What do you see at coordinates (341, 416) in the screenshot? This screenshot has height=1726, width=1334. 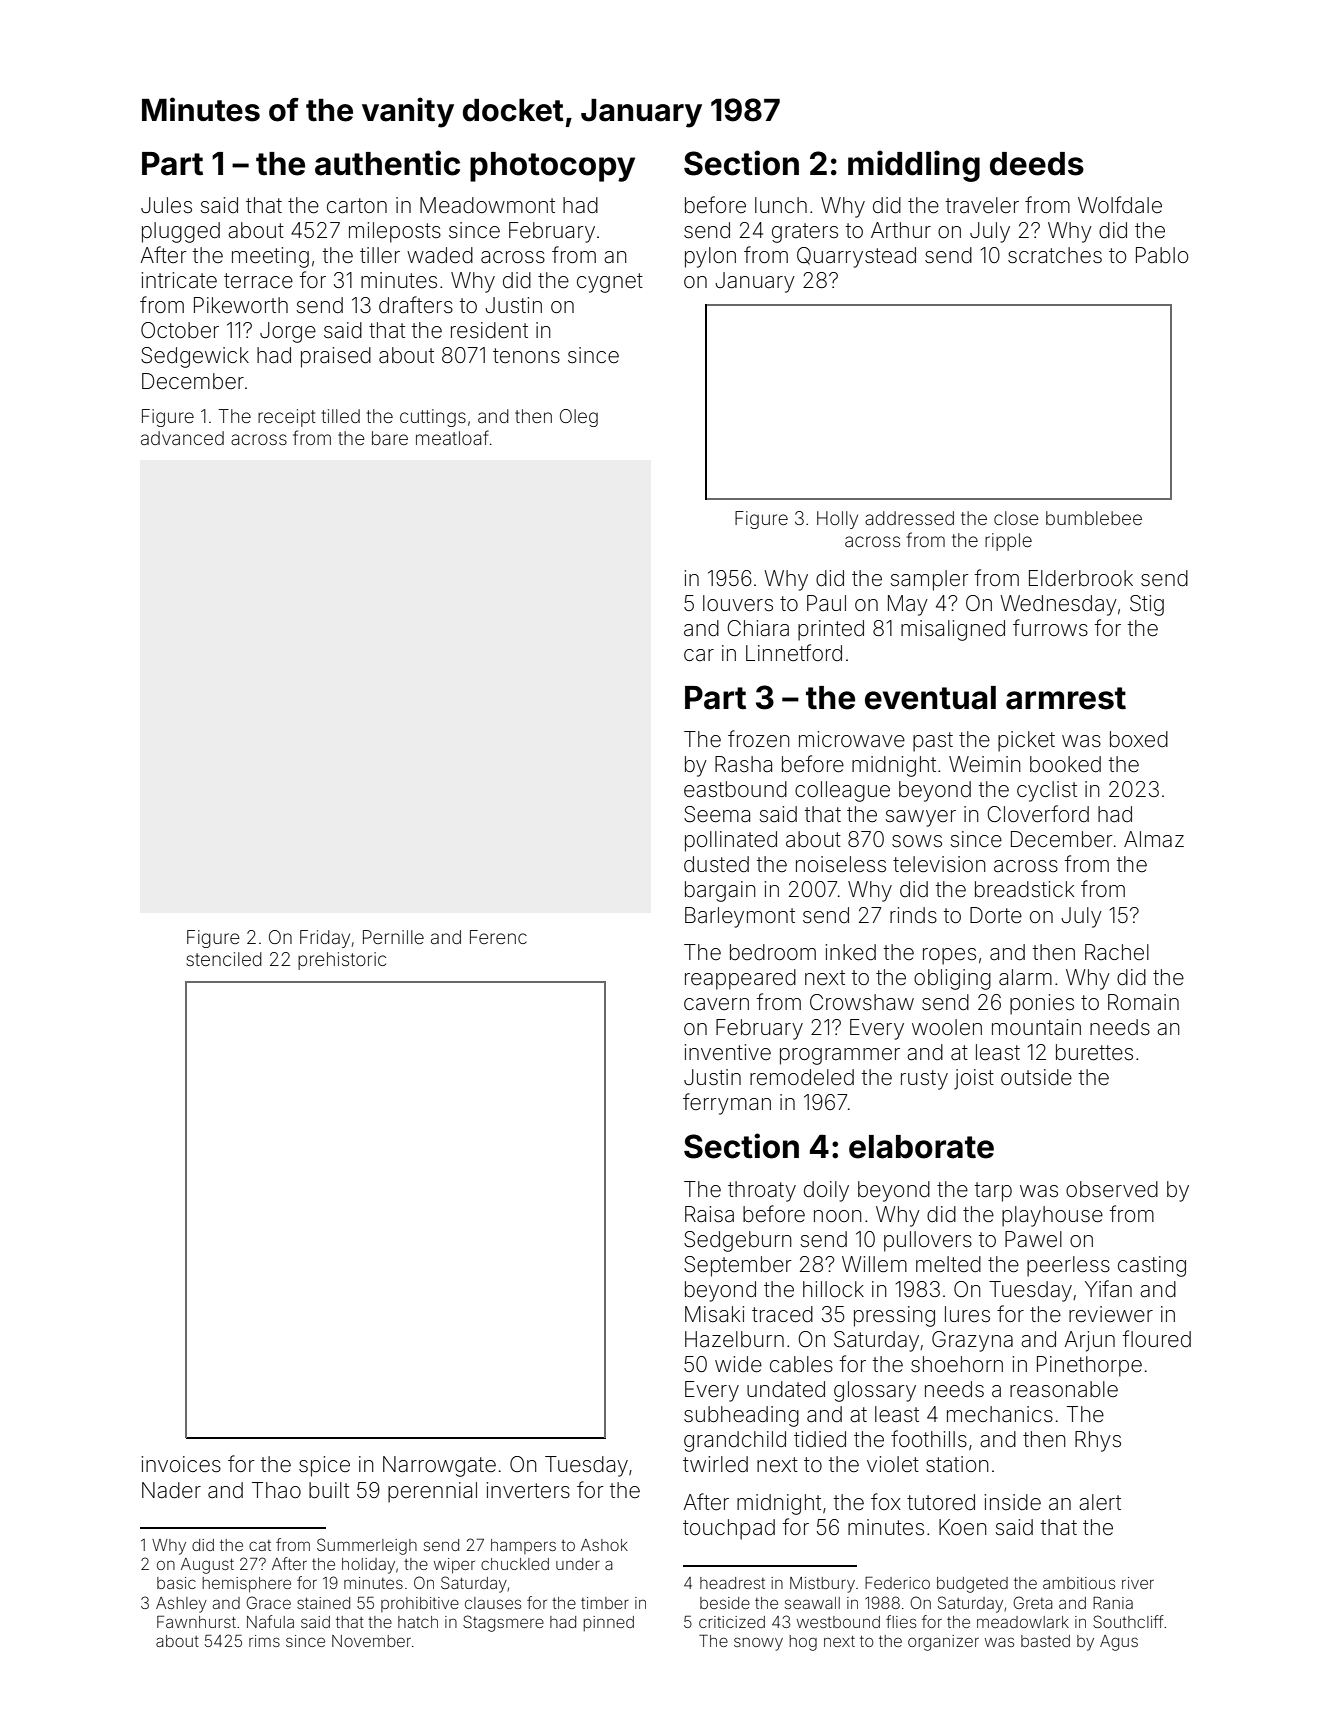 I see `tilled` at bounding box center [341, 416].
